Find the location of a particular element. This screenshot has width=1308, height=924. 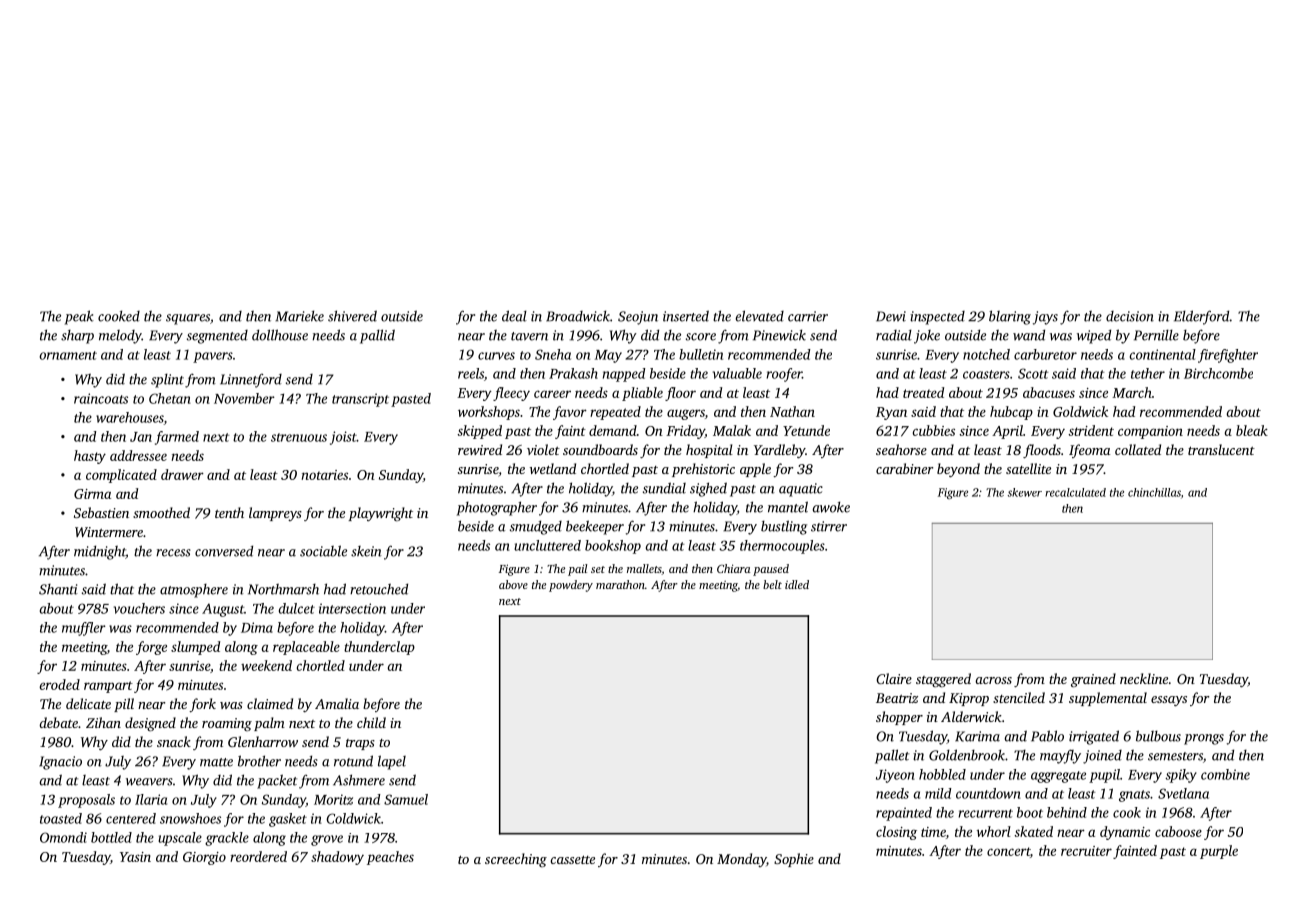

skipped is located at coordinates (479, 432).
